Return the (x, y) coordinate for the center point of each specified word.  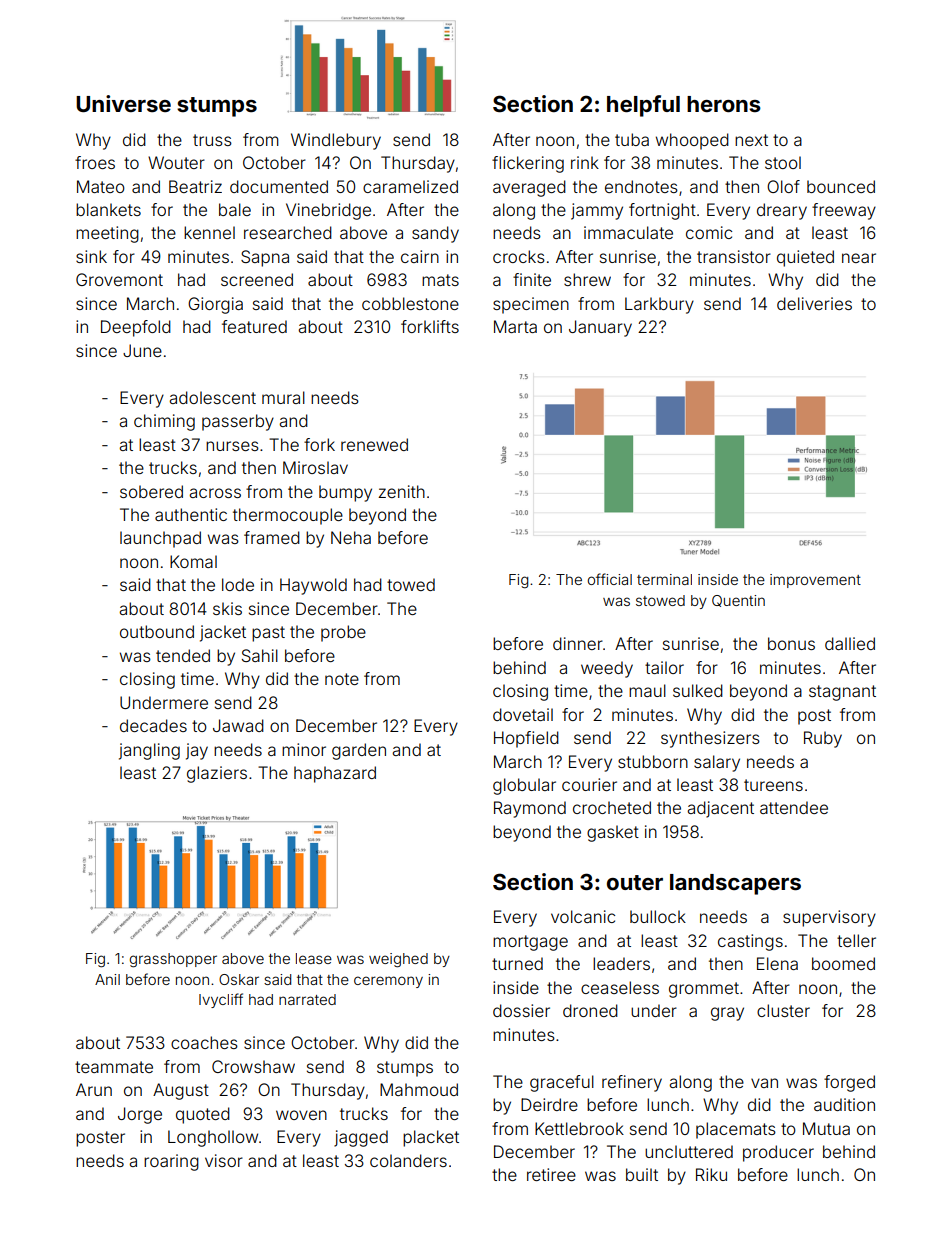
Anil (107, 979)
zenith (401, 491)
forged (849, 1083)
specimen (531, 305)
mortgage (530, 943)
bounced (841, 186)
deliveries (814, 303)
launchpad (160, 539)
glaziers (217, 774)
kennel (209, 232)
